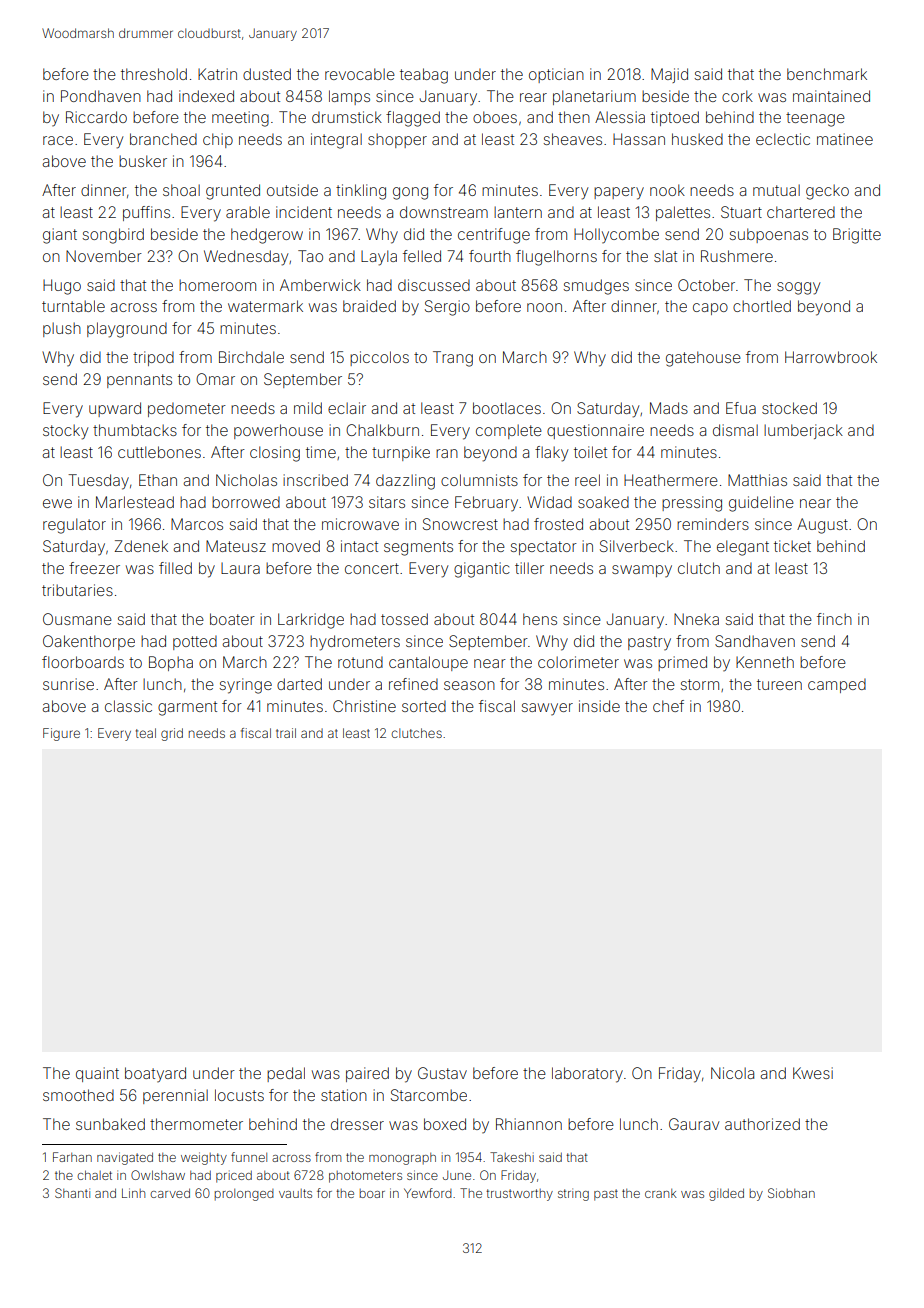 Image resolution: width=924 pixels, height=1308 pixels. I want to click on freezer, so click(94, 568).
